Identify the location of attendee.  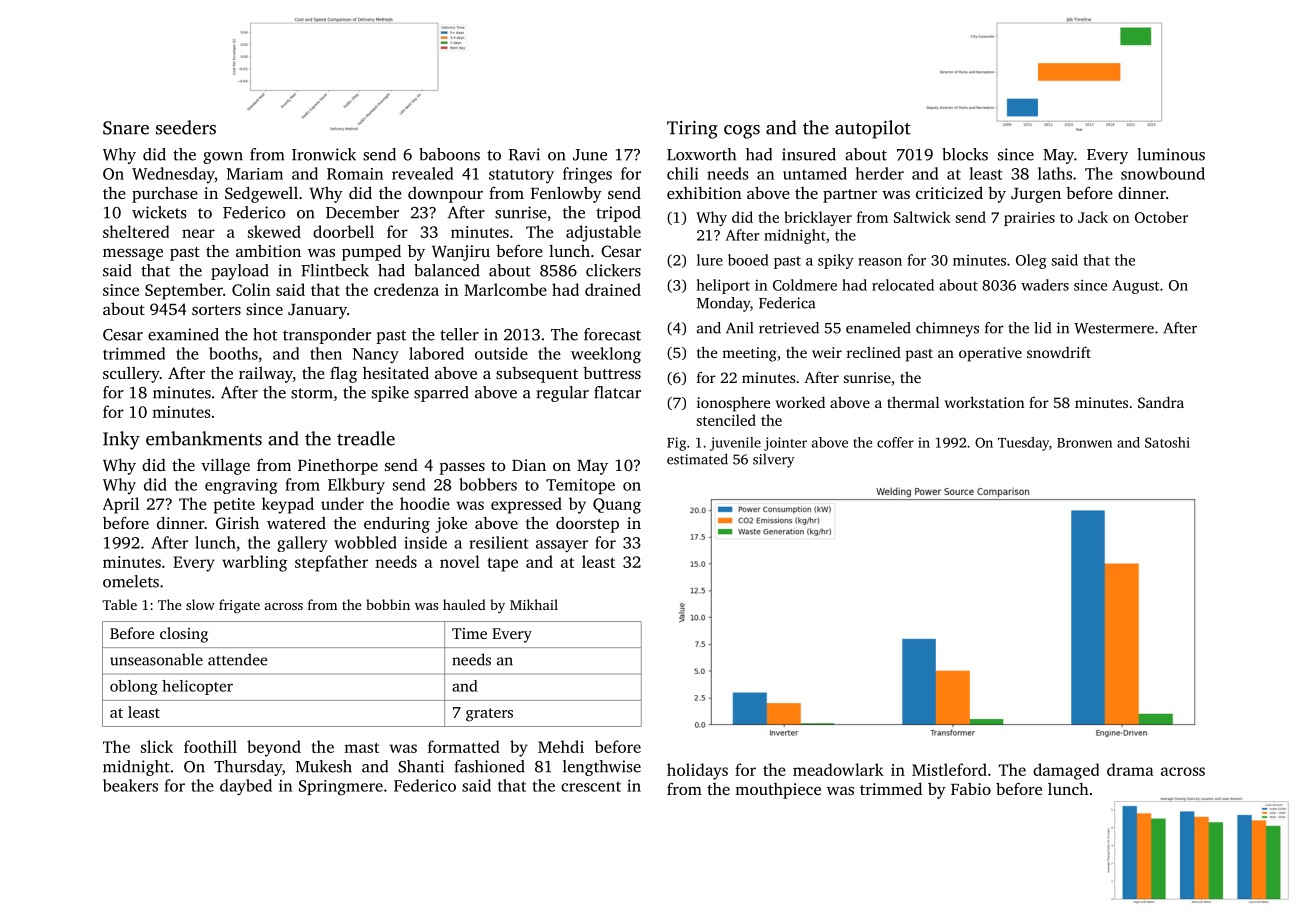
(237, 659).
